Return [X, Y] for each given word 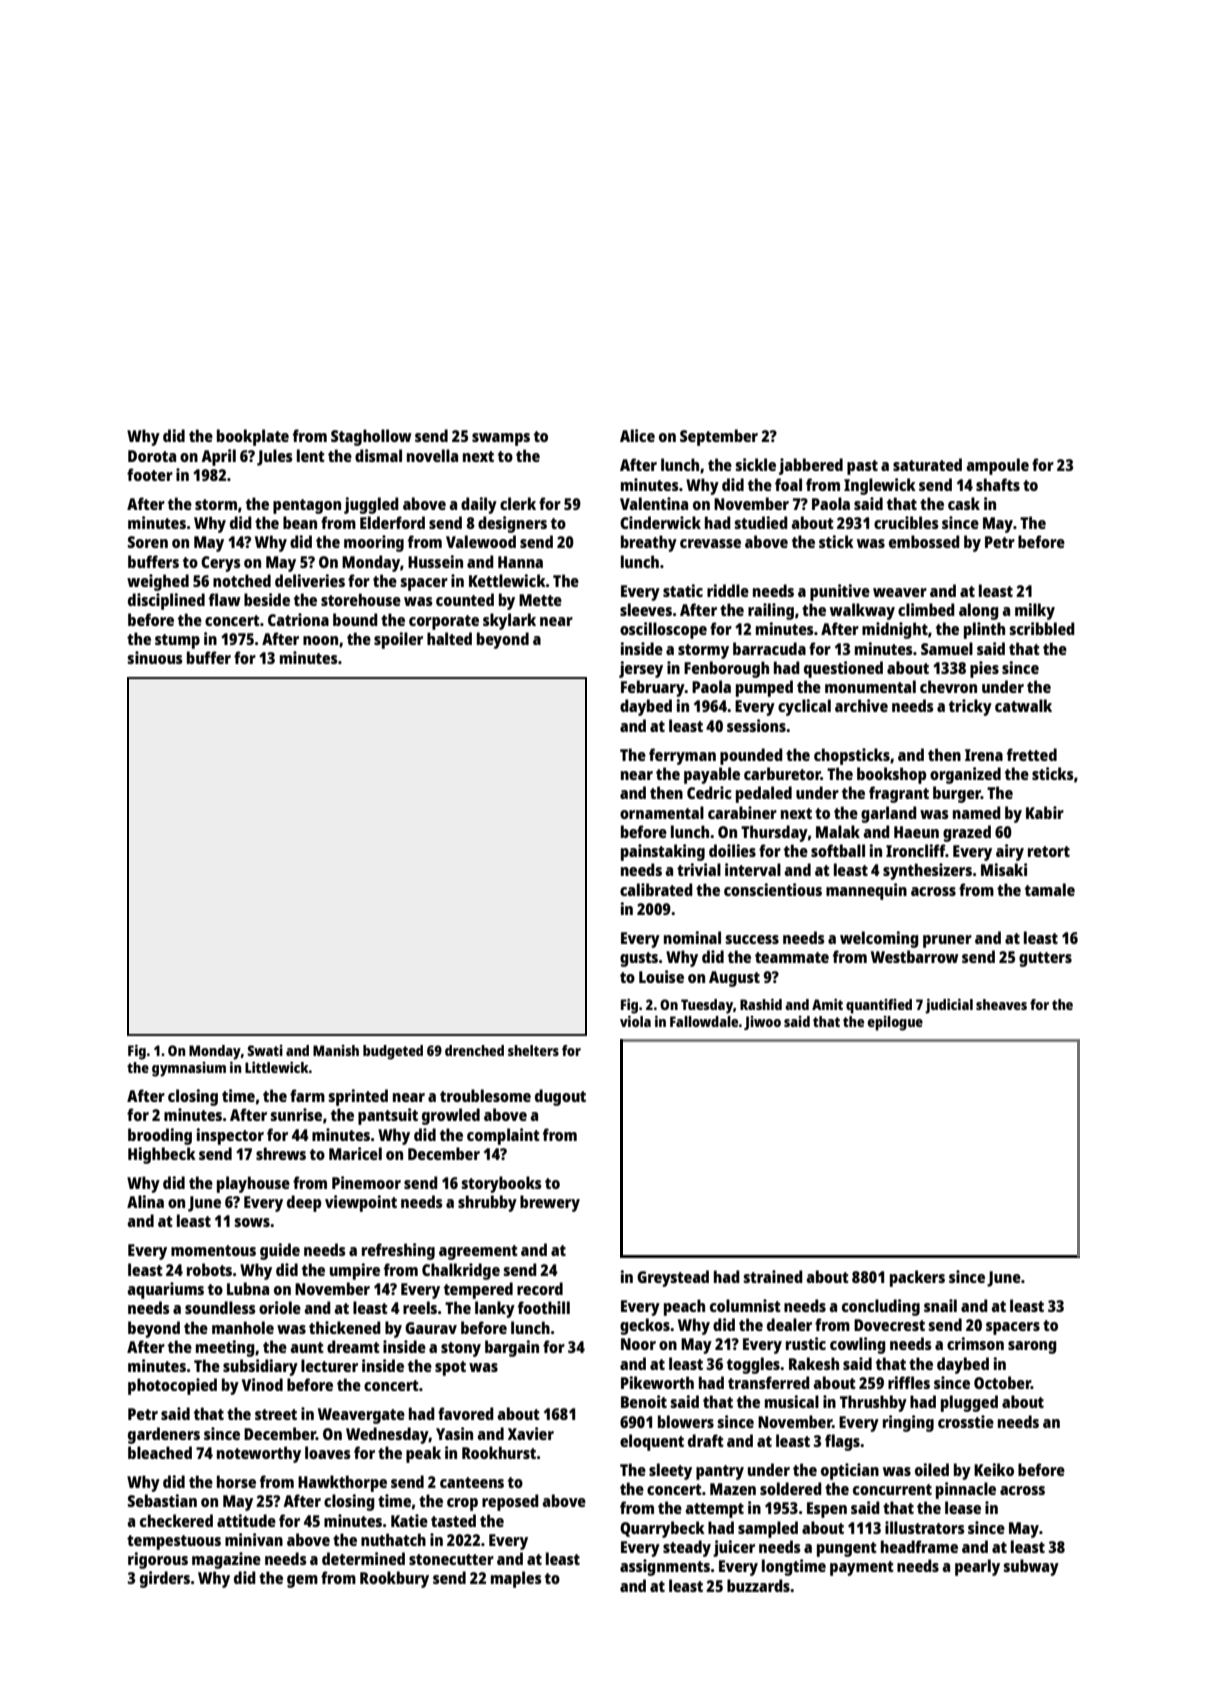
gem [302, 1581]
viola [635, 1021]
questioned [843, 669]
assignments [665, 1567]
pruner [947, 941]
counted [465, 599]
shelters [533, 1050]
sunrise [296, 1114]
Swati [265, 1050]
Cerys [221, 564]
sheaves [1001, 1004]
